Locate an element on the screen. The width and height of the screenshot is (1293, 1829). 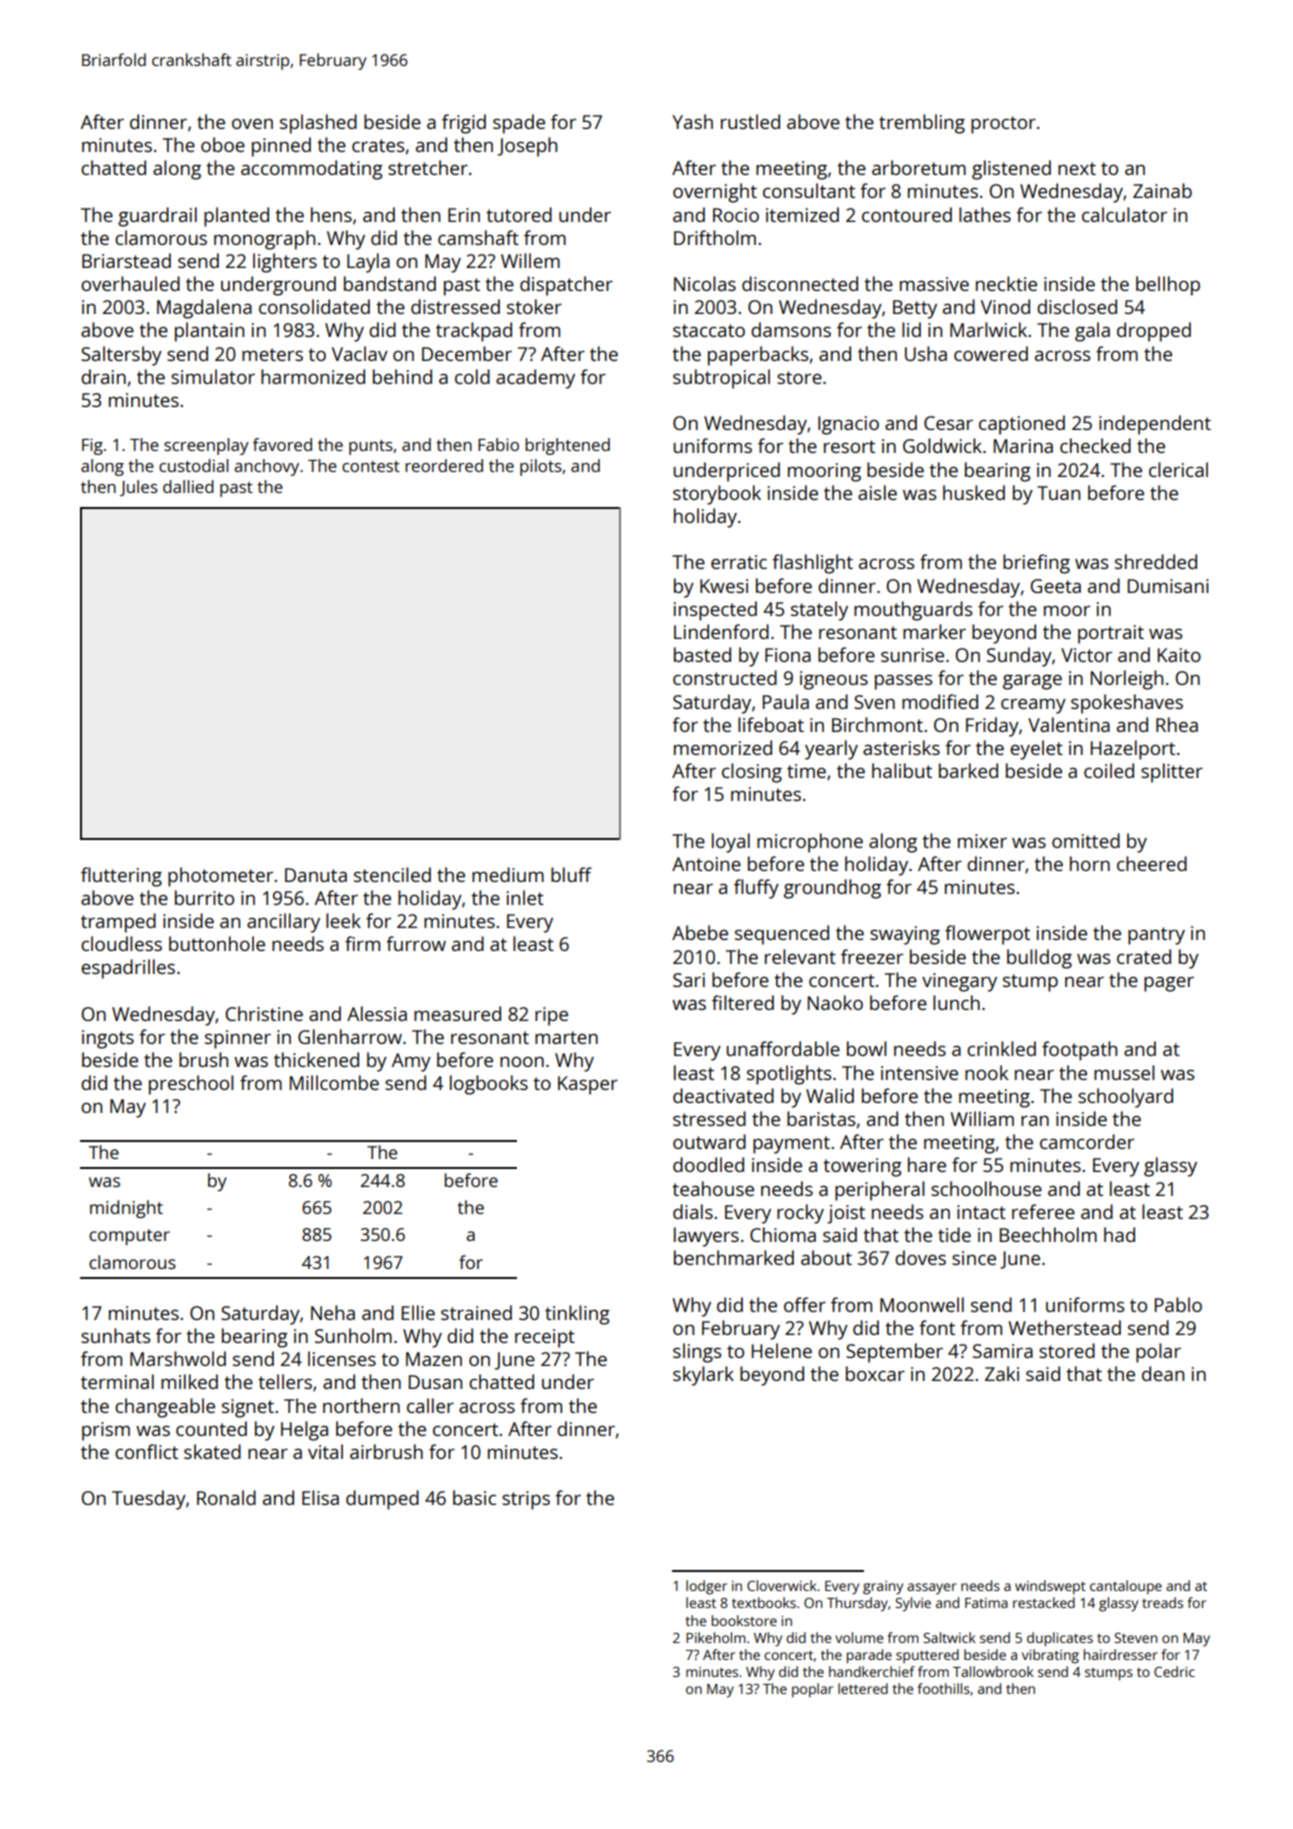
December is located at coordinates (467, 353).
